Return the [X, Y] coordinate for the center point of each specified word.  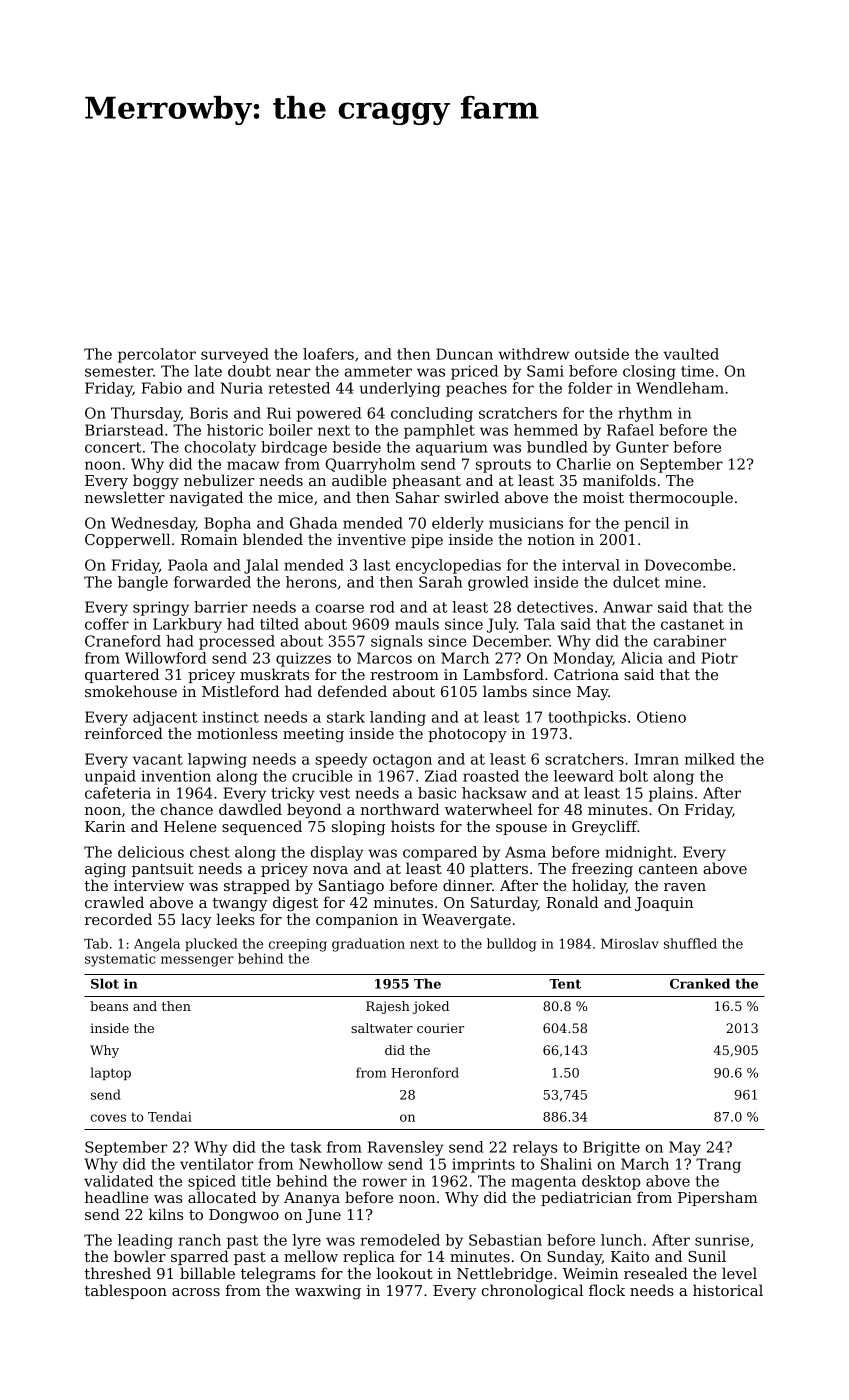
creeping [298, 945]
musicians [526, 523]
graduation [368, 945]
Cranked [700, 983]
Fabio [162, 388]
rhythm [645, 414]
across [196, 1292]
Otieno [661, 717]
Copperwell [128, 540]
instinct [231, 717]
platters [499, 869]
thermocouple [681, 498]
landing [398, 718]
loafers [328, 354]
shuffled [690, 943]
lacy [196, 921]
